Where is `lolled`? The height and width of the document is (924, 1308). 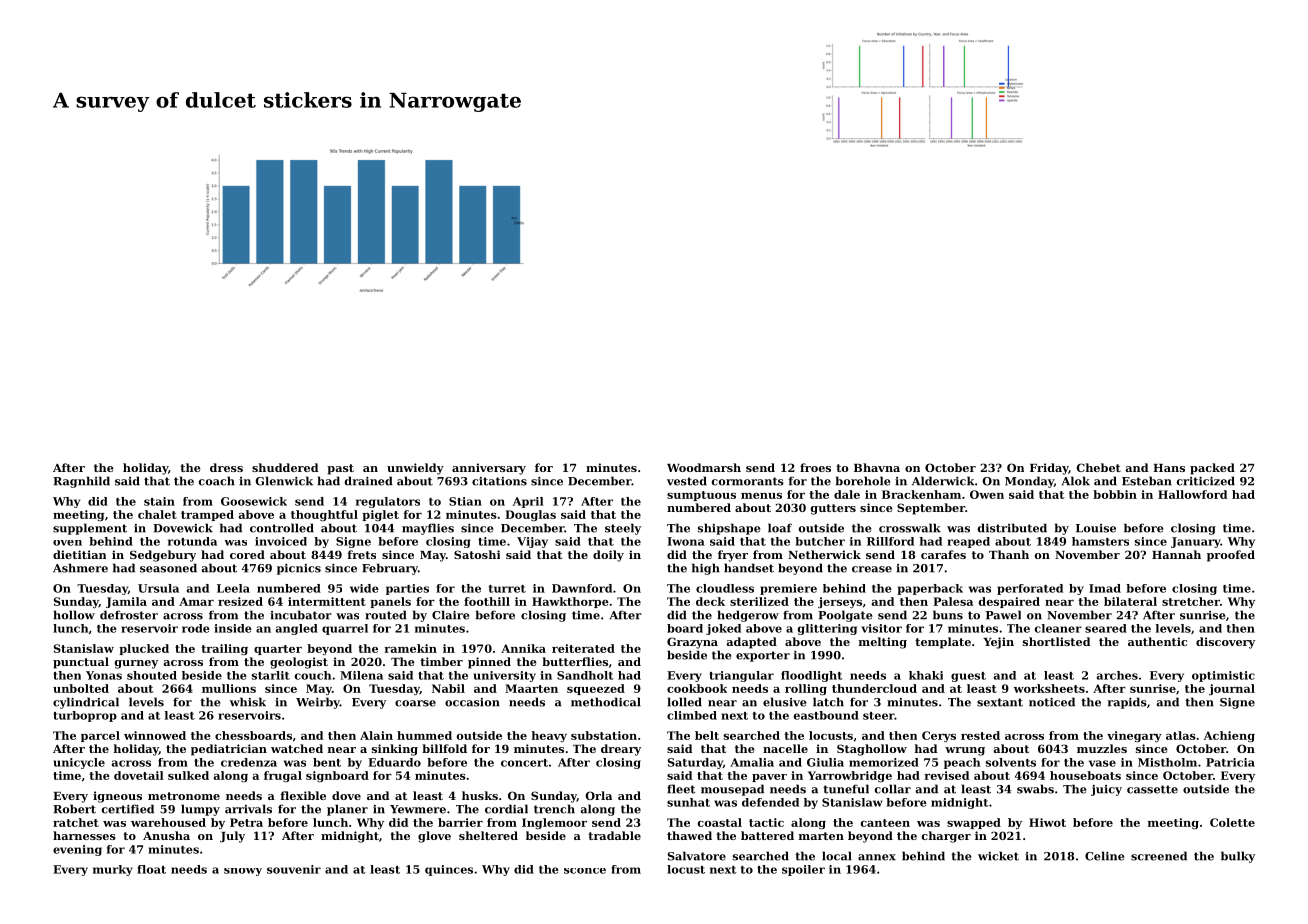 lolled is located at coordinates (684, 702).
